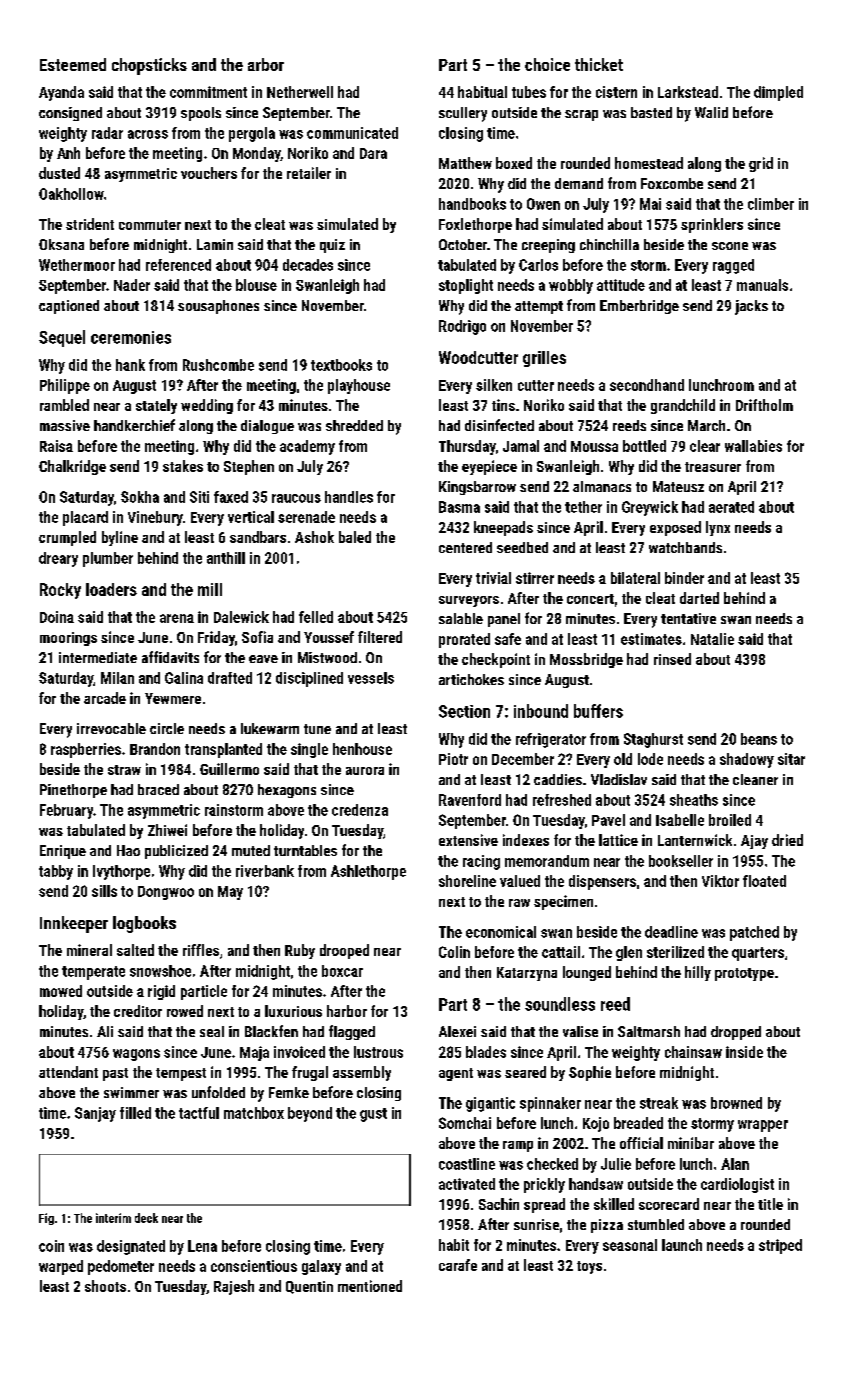 The height and width of the page is (1400, 849). What do you see at coordinates (341, 365) in the page?
I see `textbooks` at bounding box center [341, 365].
